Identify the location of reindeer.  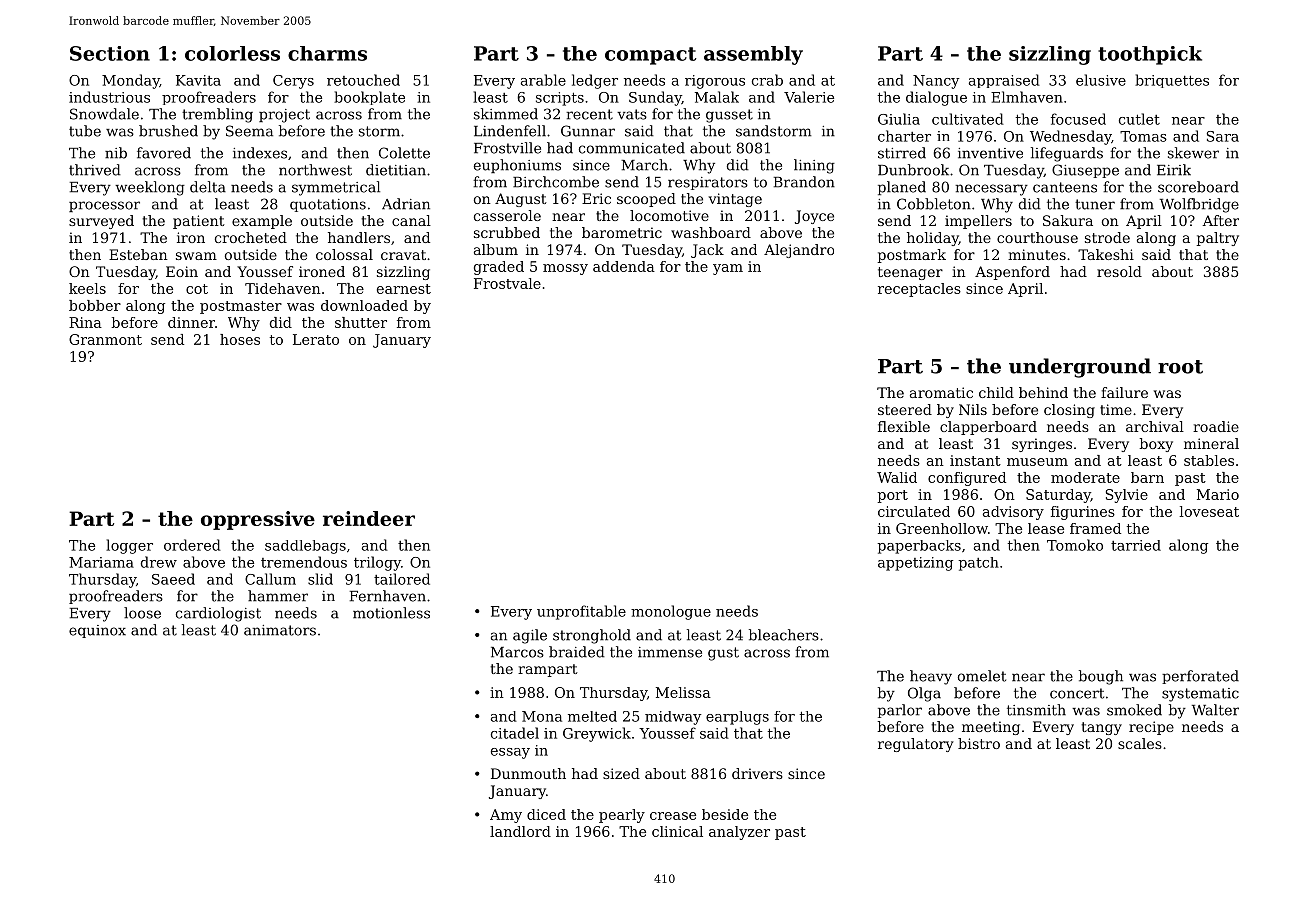
(369, 518).
